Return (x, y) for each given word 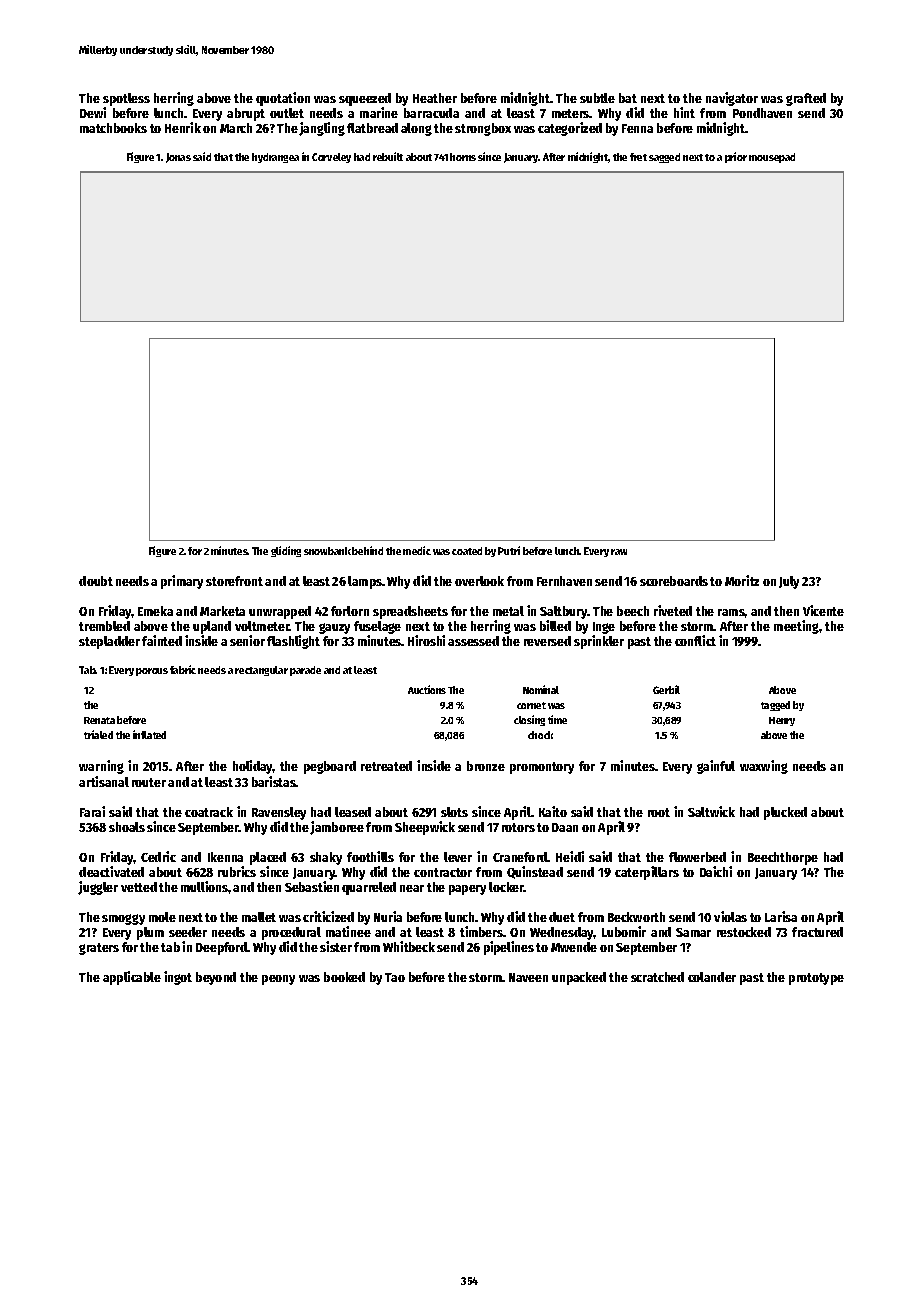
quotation (283, 99)
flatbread (372, 128)
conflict (695, 640)
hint (684, 112)
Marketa (222, 611)
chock (540, 735)
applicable (132, 978)
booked (344, 977)
